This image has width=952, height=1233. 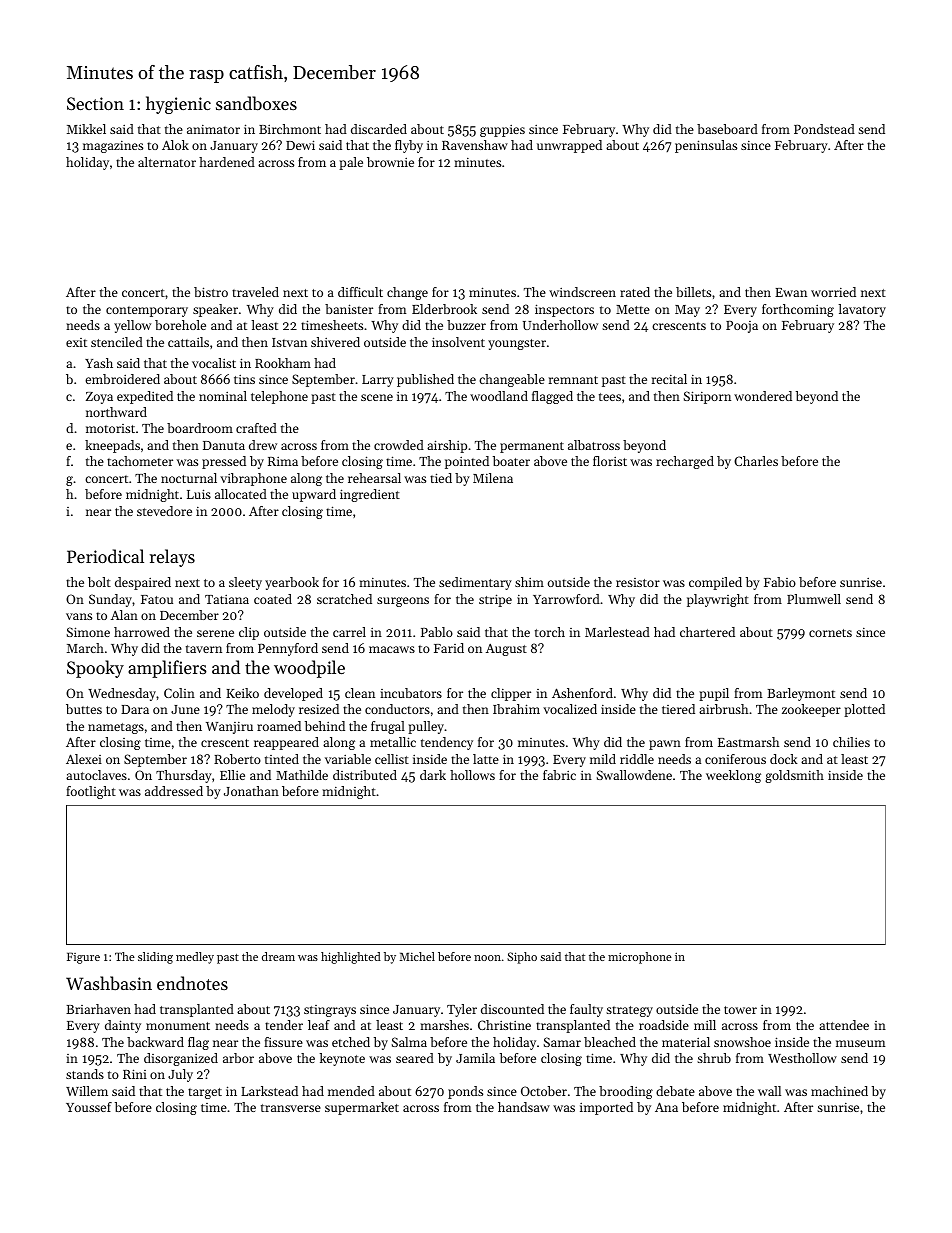 What do you see at coordinates (524, 1107) in the image?
I see `handsaw` at bounding box center [524, 1107].
